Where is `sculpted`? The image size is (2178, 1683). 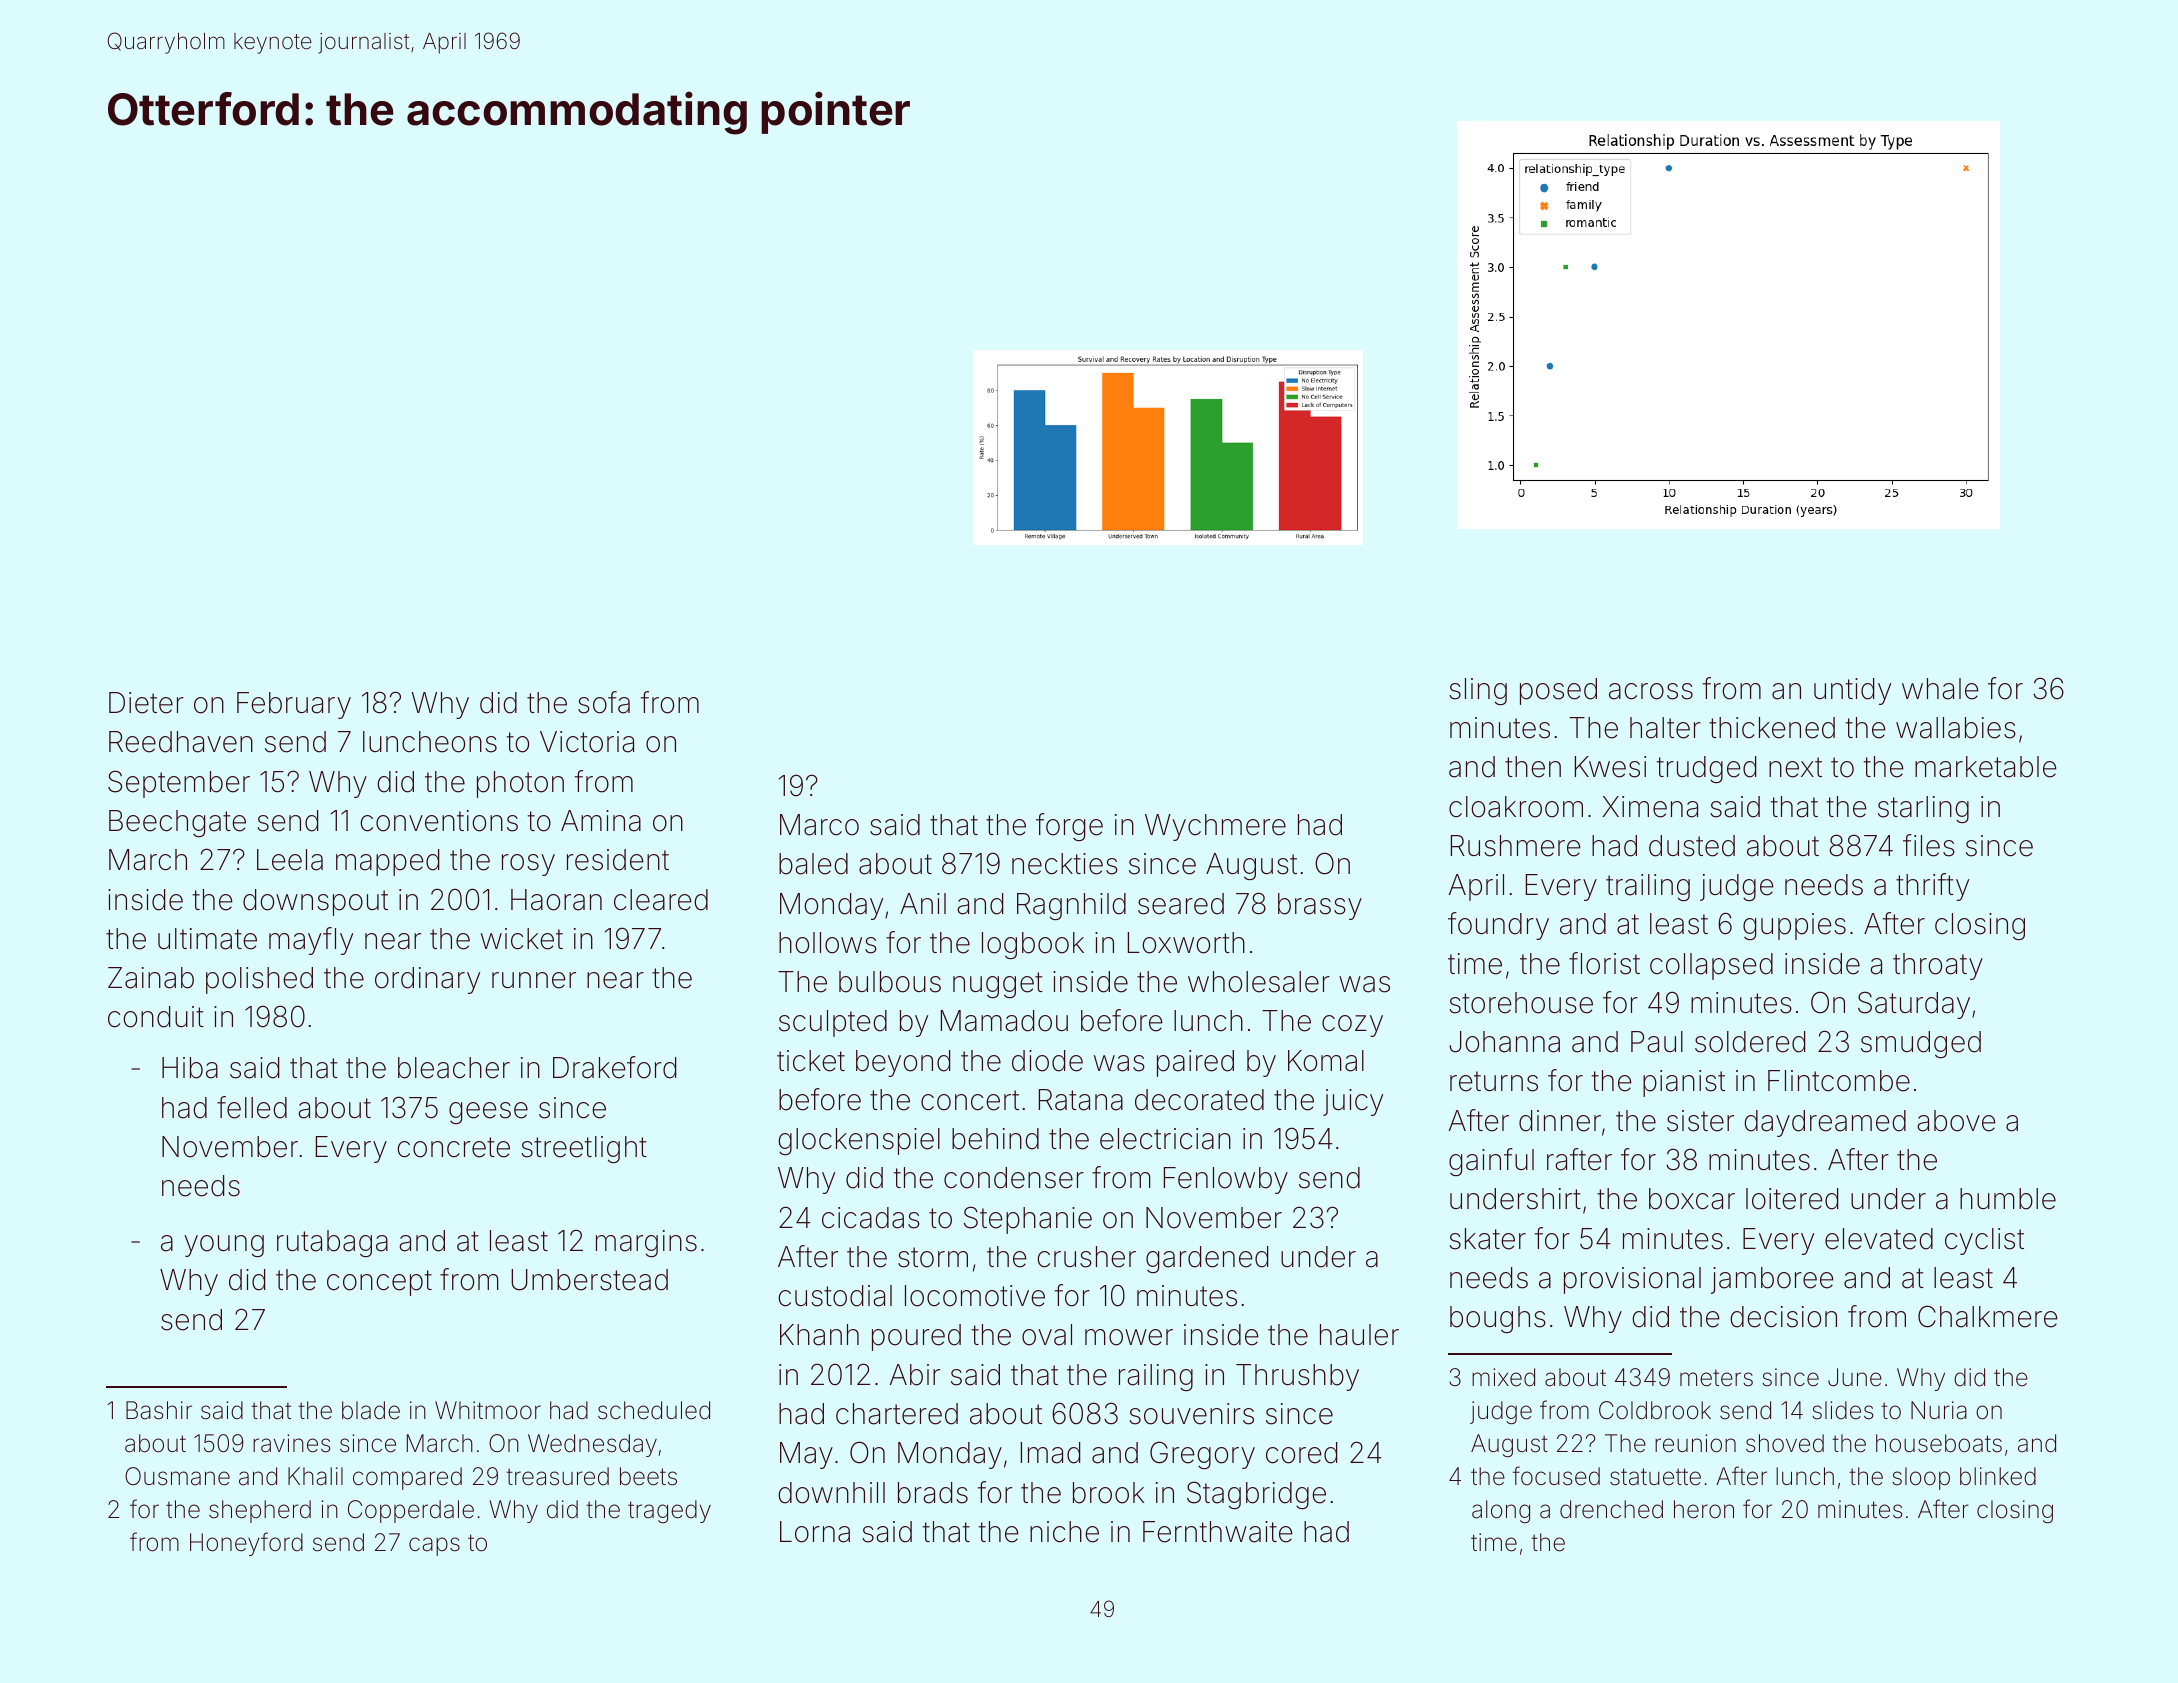 sculpted is located at coordinates (833, 1023).
